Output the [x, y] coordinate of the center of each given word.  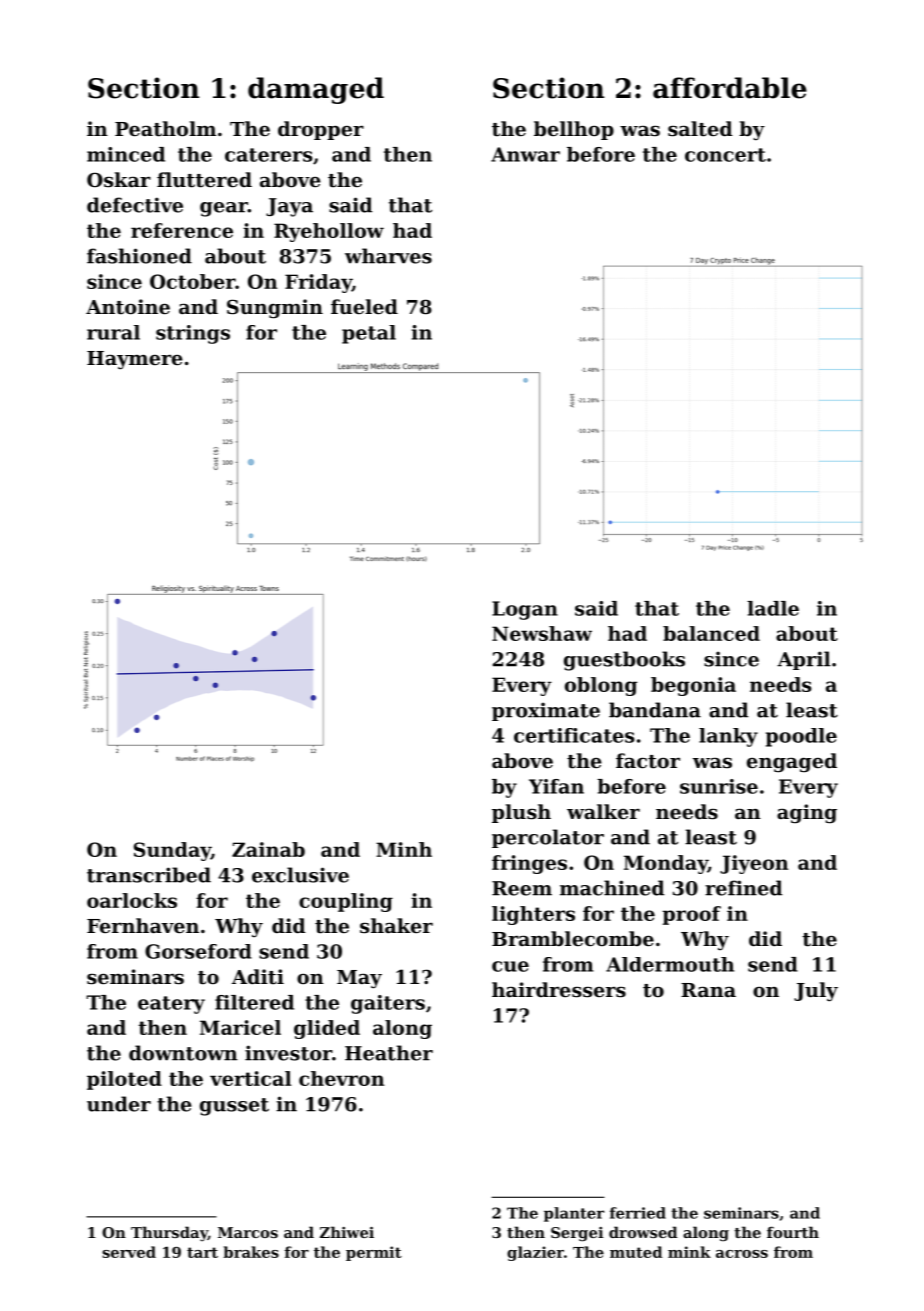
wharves [388, 256]
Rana [708, 990]
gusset [234, 1107]
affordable [730, 88]
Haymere [135, 360]
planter [574, 1214]
